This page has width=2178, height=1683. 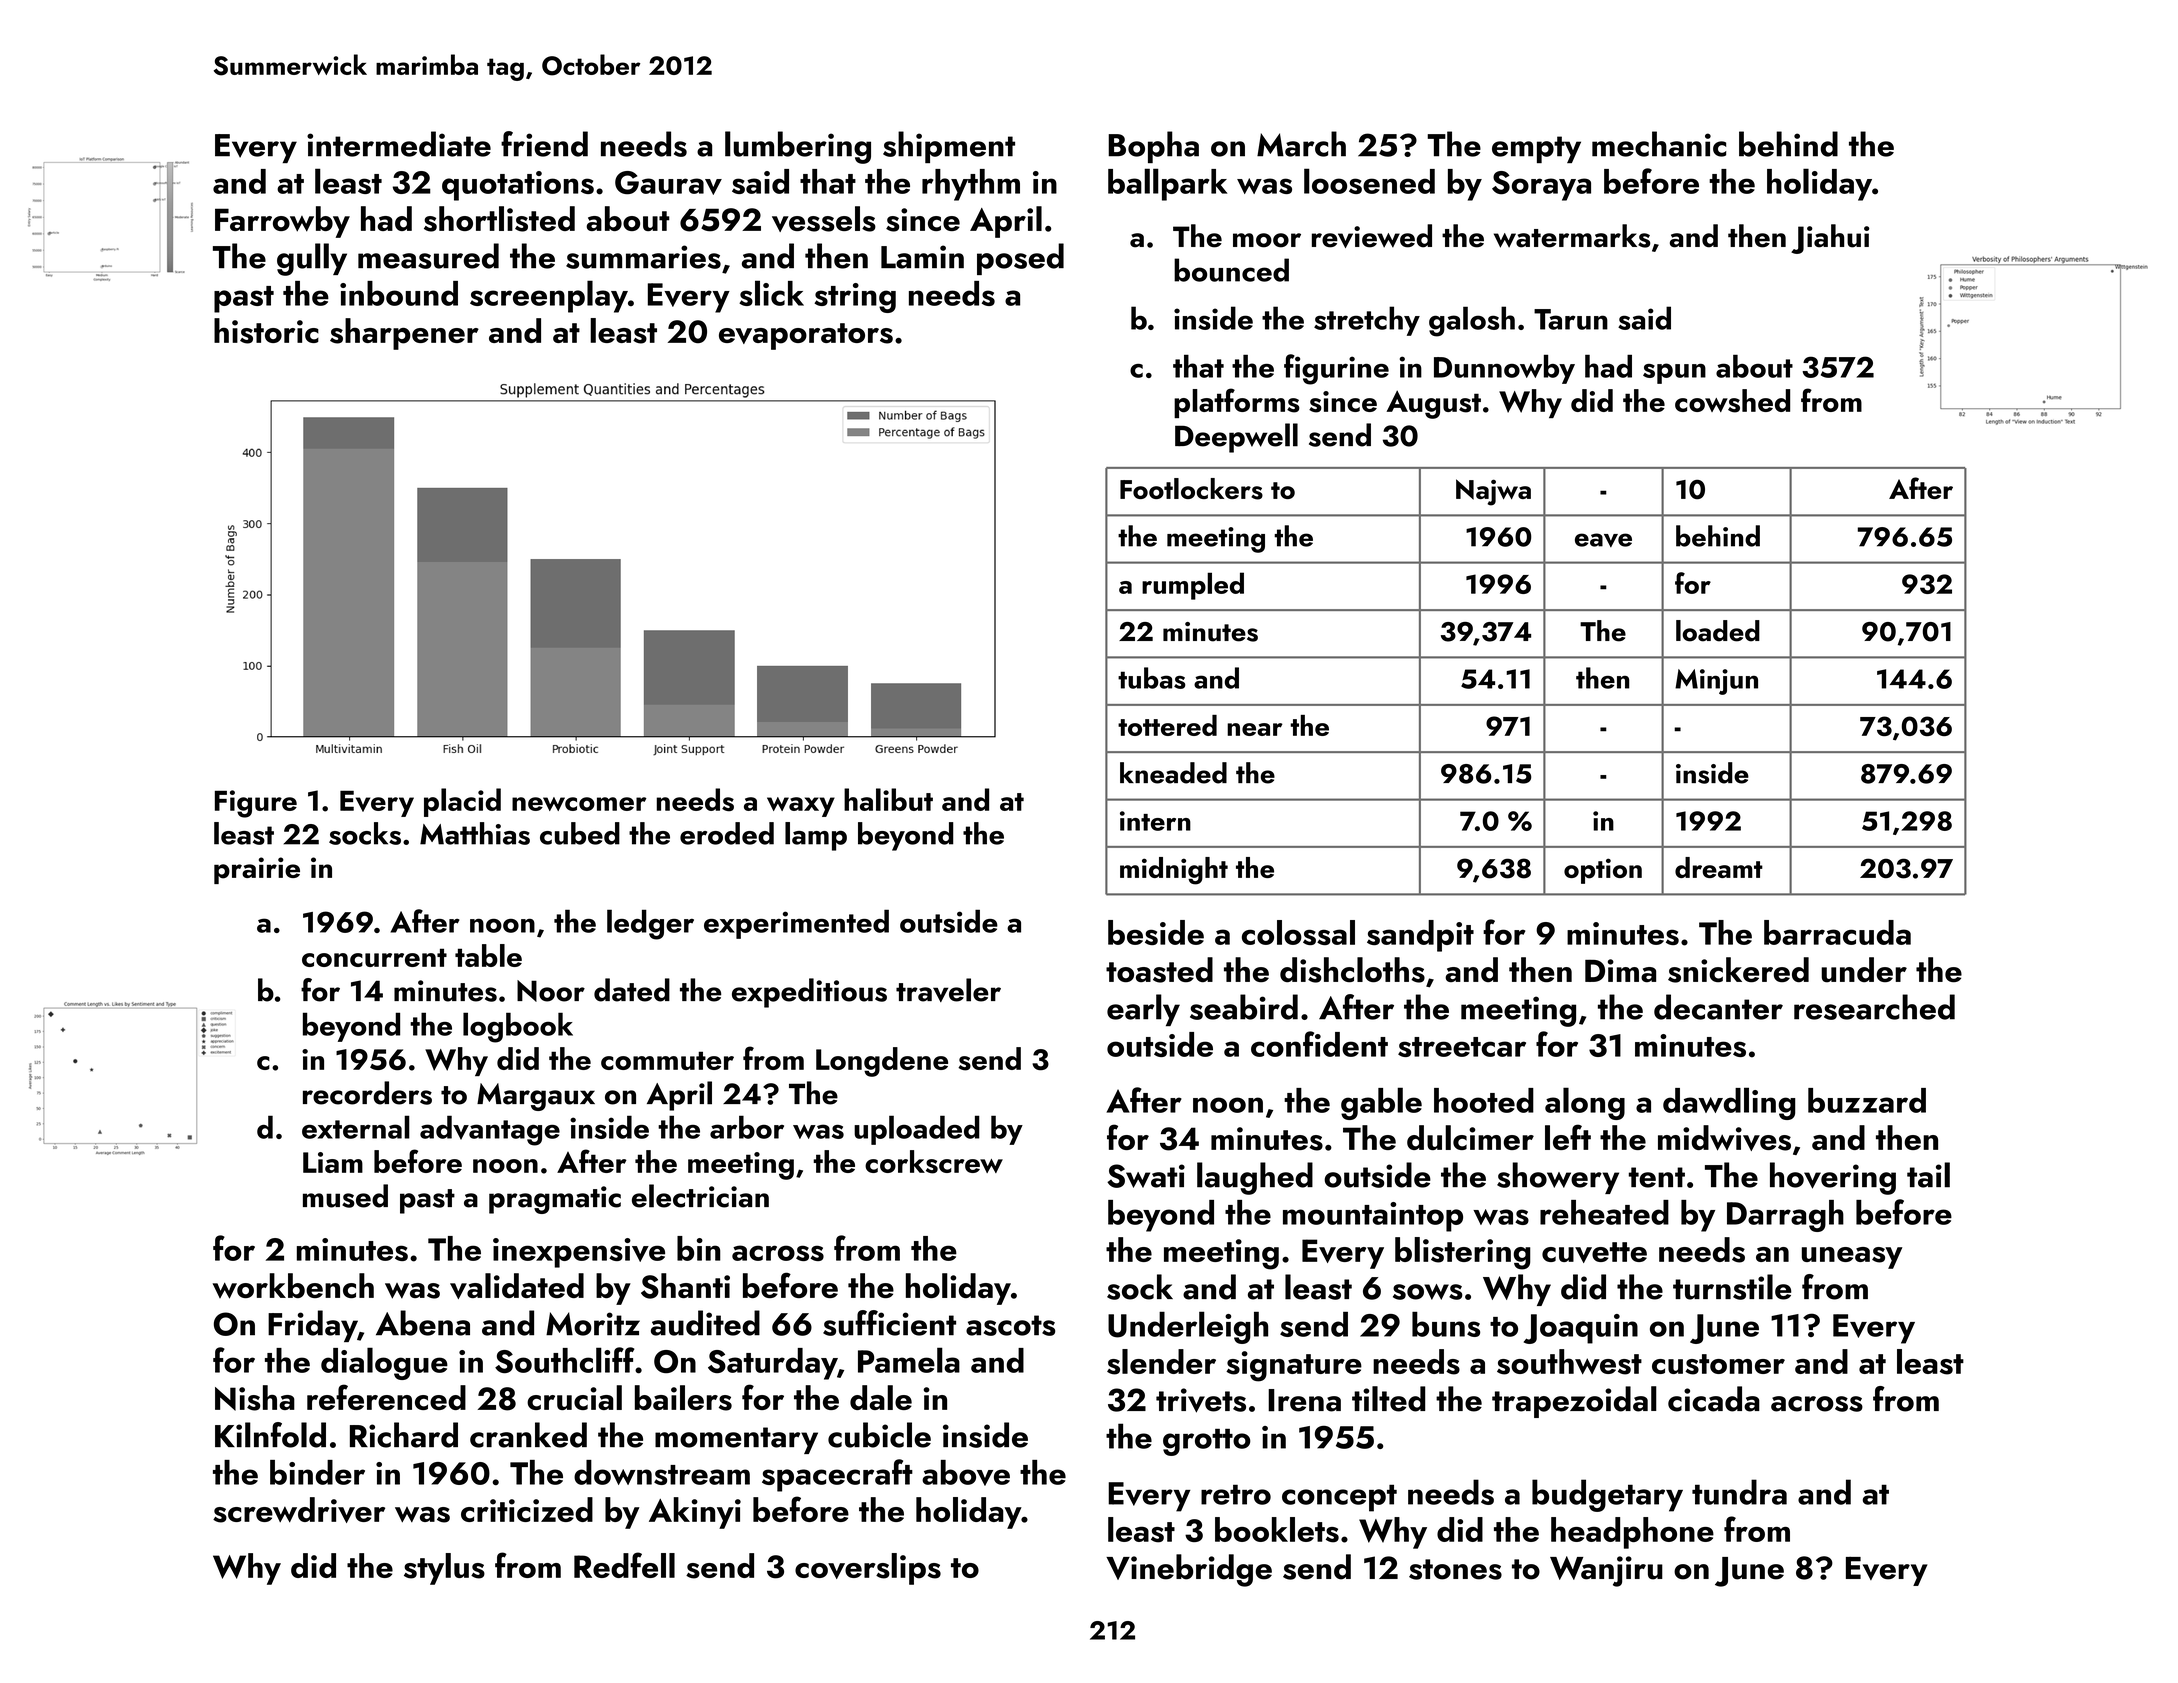 I want to click on researched, so click(x=1874, y=1007).
